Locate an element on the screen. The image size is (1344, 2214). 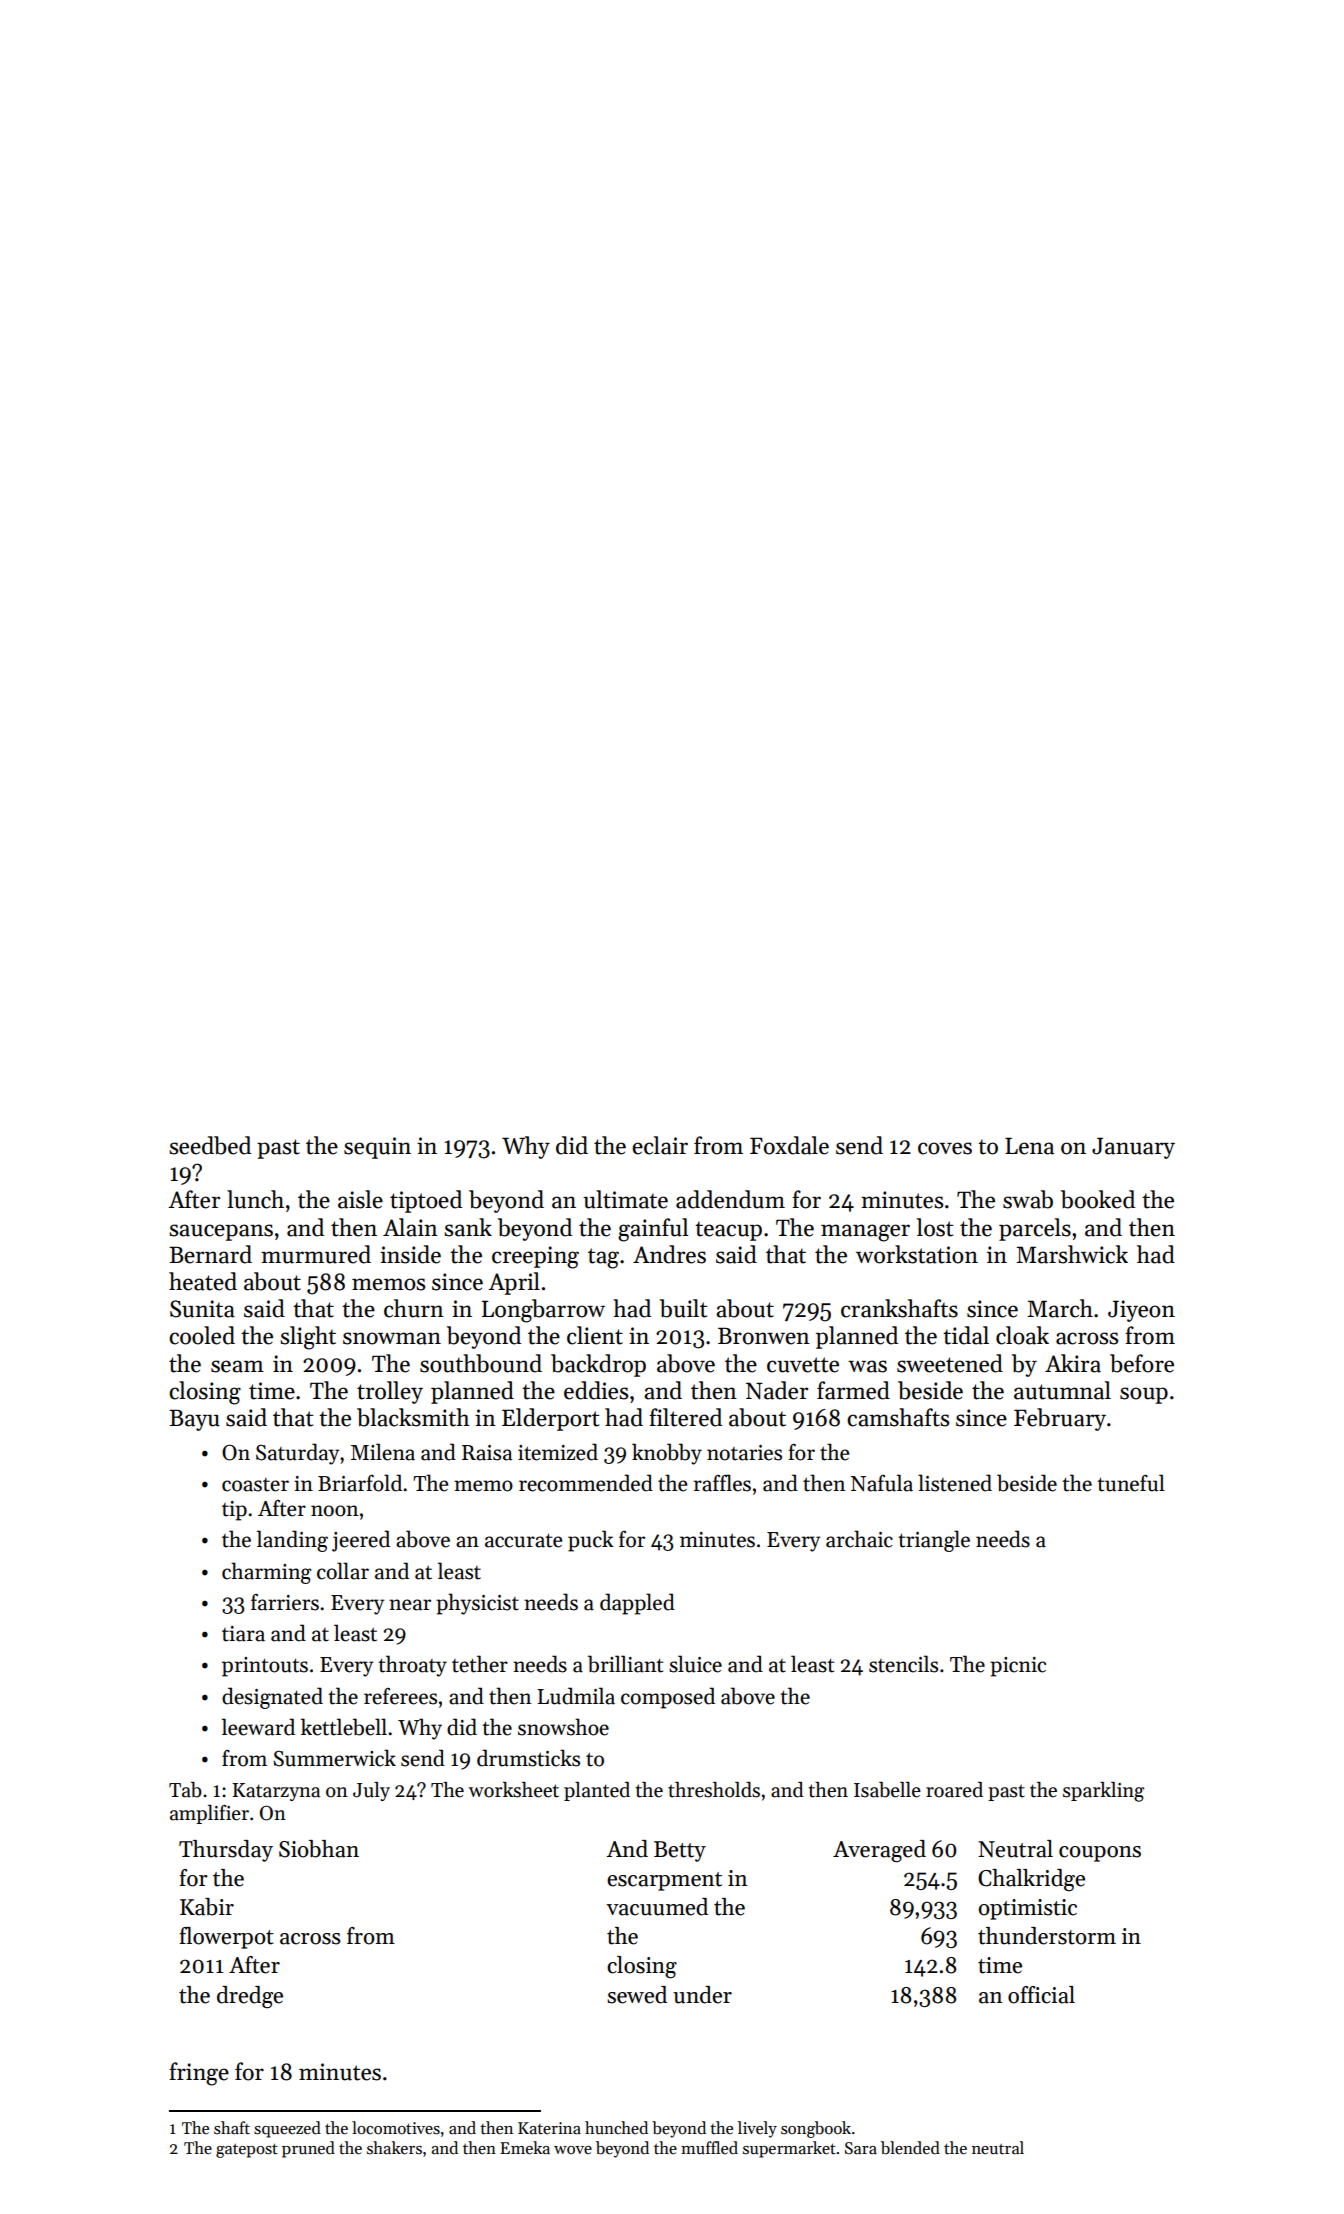
Alain is located at coordinates (410, 1227).
